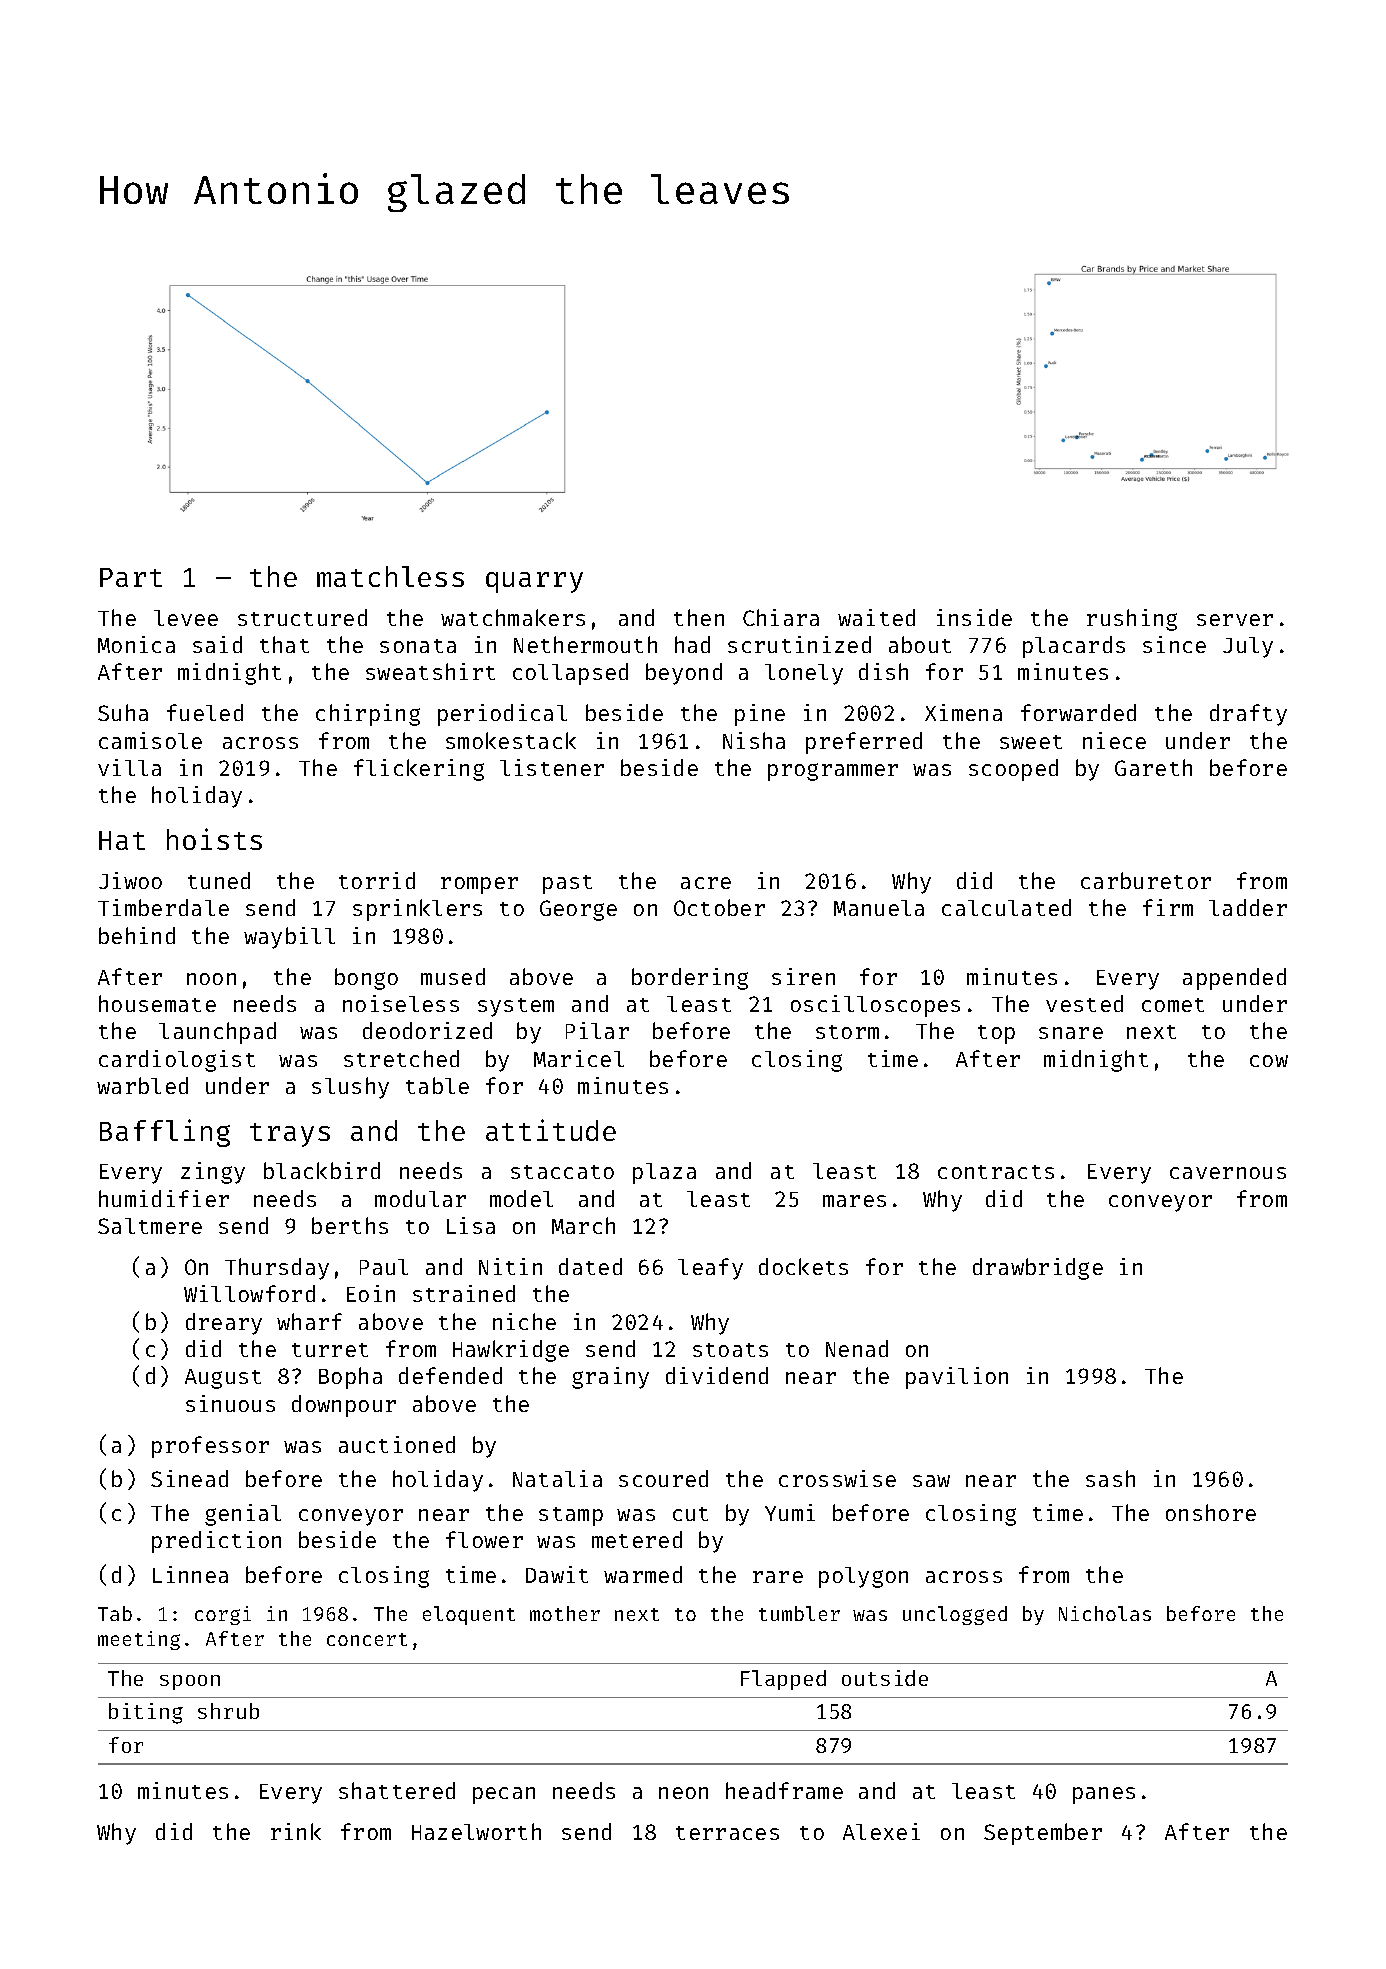 This screenshot has height=1969, width=1386. What do you see at coordinates (1084, 1003) in the screenshot?
I see `vested` at bounding box center [1084, 1003].
